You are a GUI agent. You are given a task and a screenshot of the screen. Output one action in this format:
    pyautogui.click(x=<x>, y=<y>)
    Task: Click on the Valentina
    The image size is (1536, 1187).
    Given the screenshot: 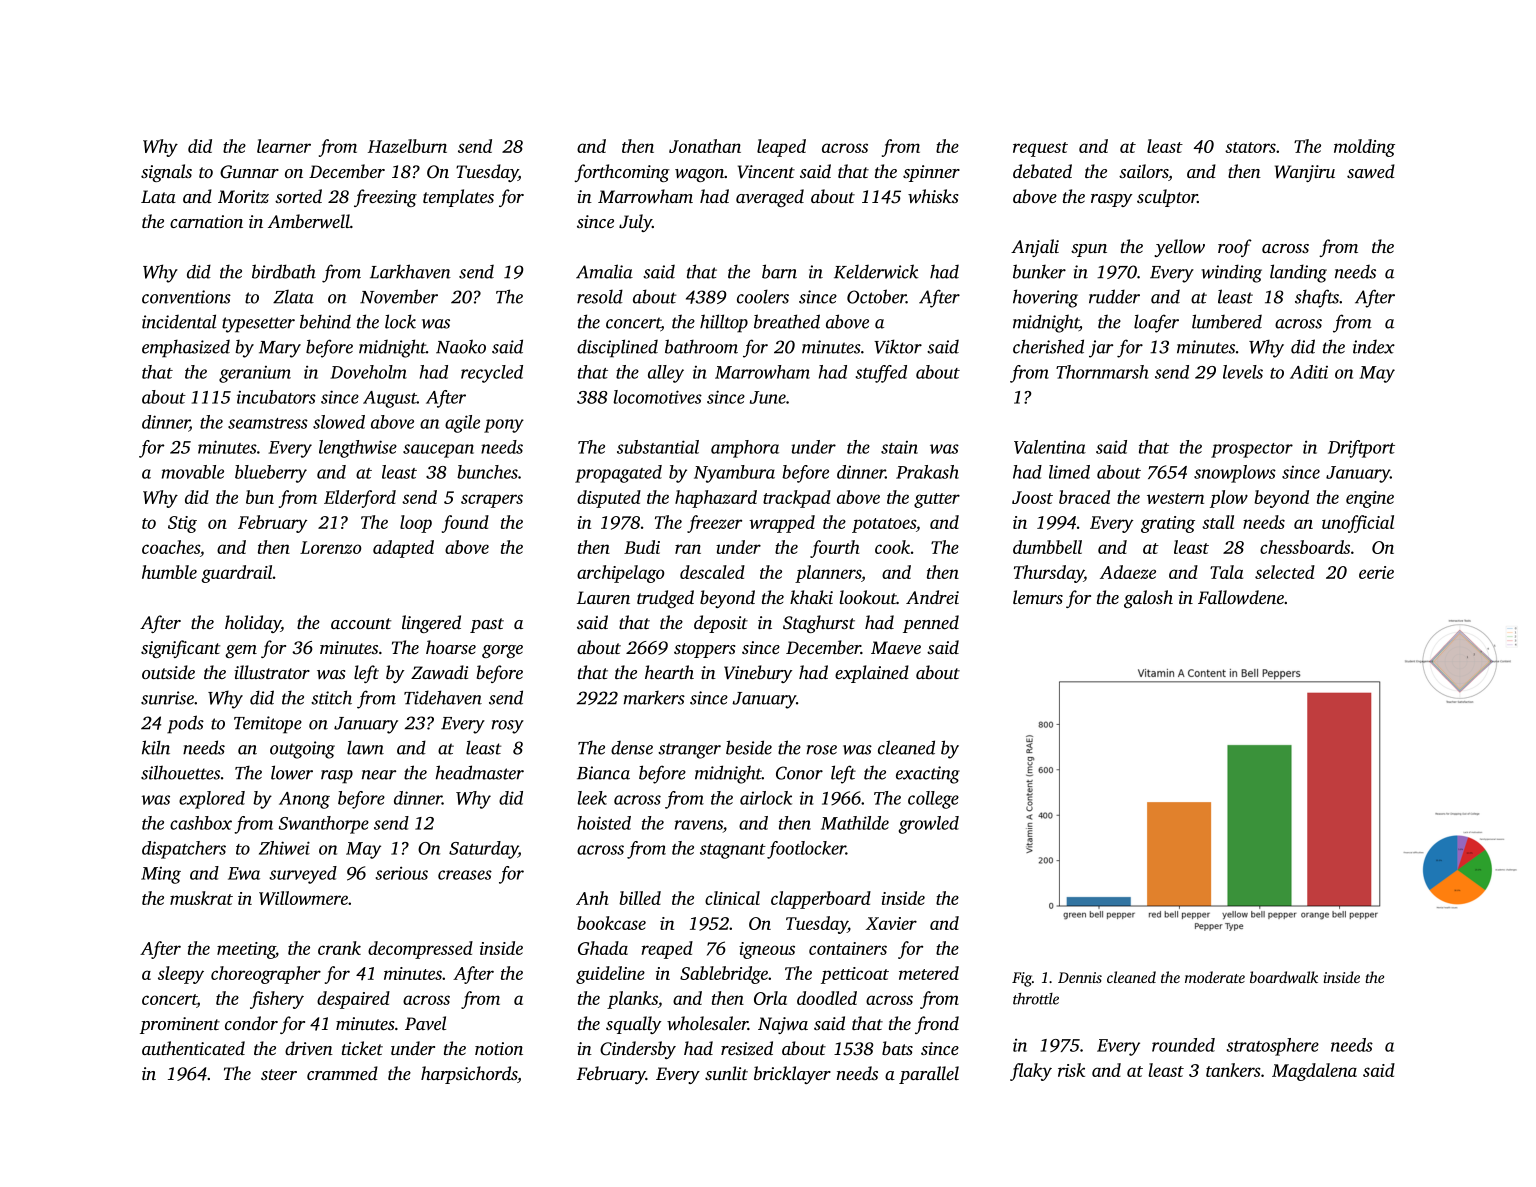 What is the action you would take?
    pyautogui.click(x=1050, y=447)
